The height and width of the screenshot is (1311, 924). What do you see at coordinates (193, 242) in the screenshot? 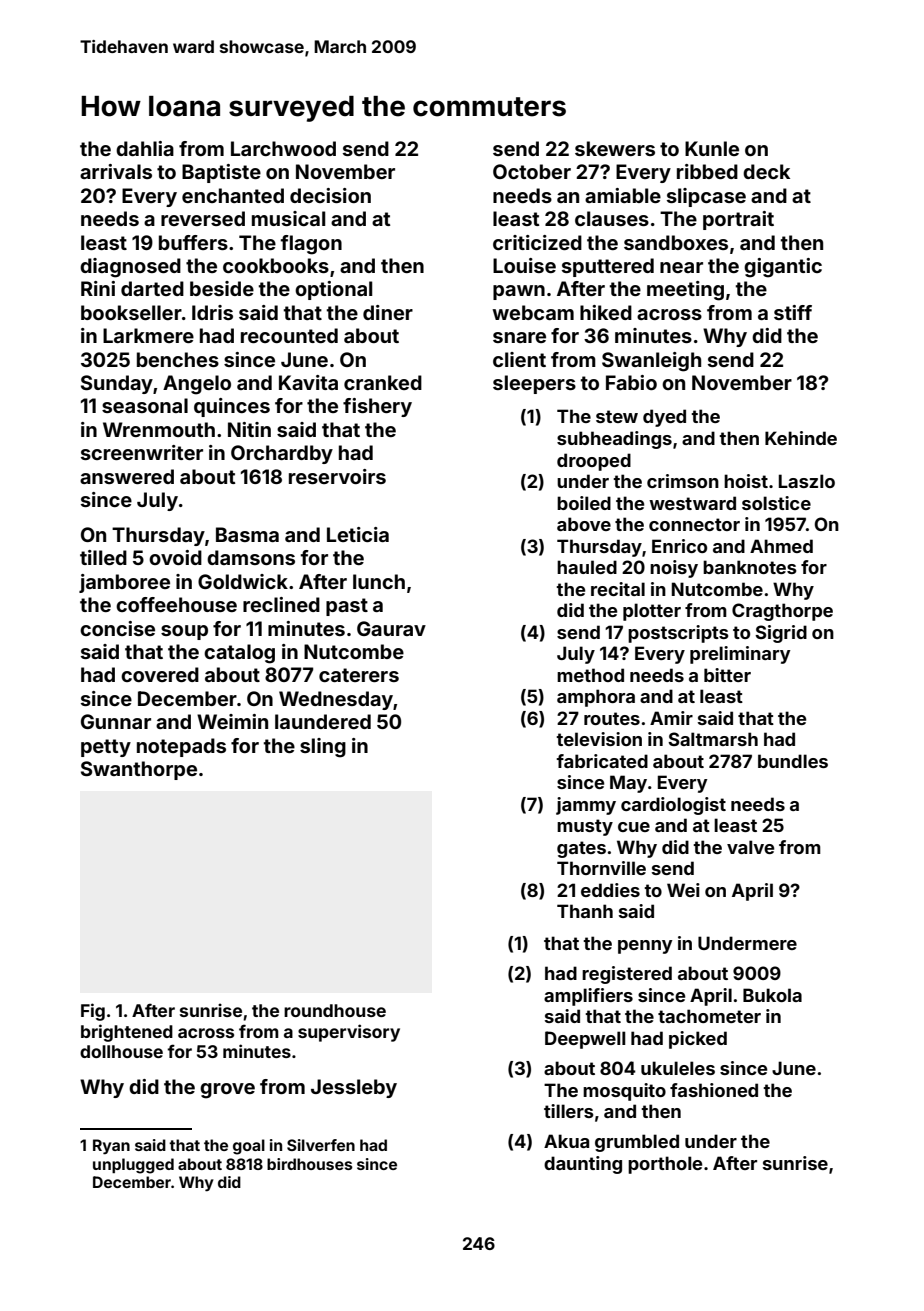
I see `buffers` at bounding box center [193, 242].
